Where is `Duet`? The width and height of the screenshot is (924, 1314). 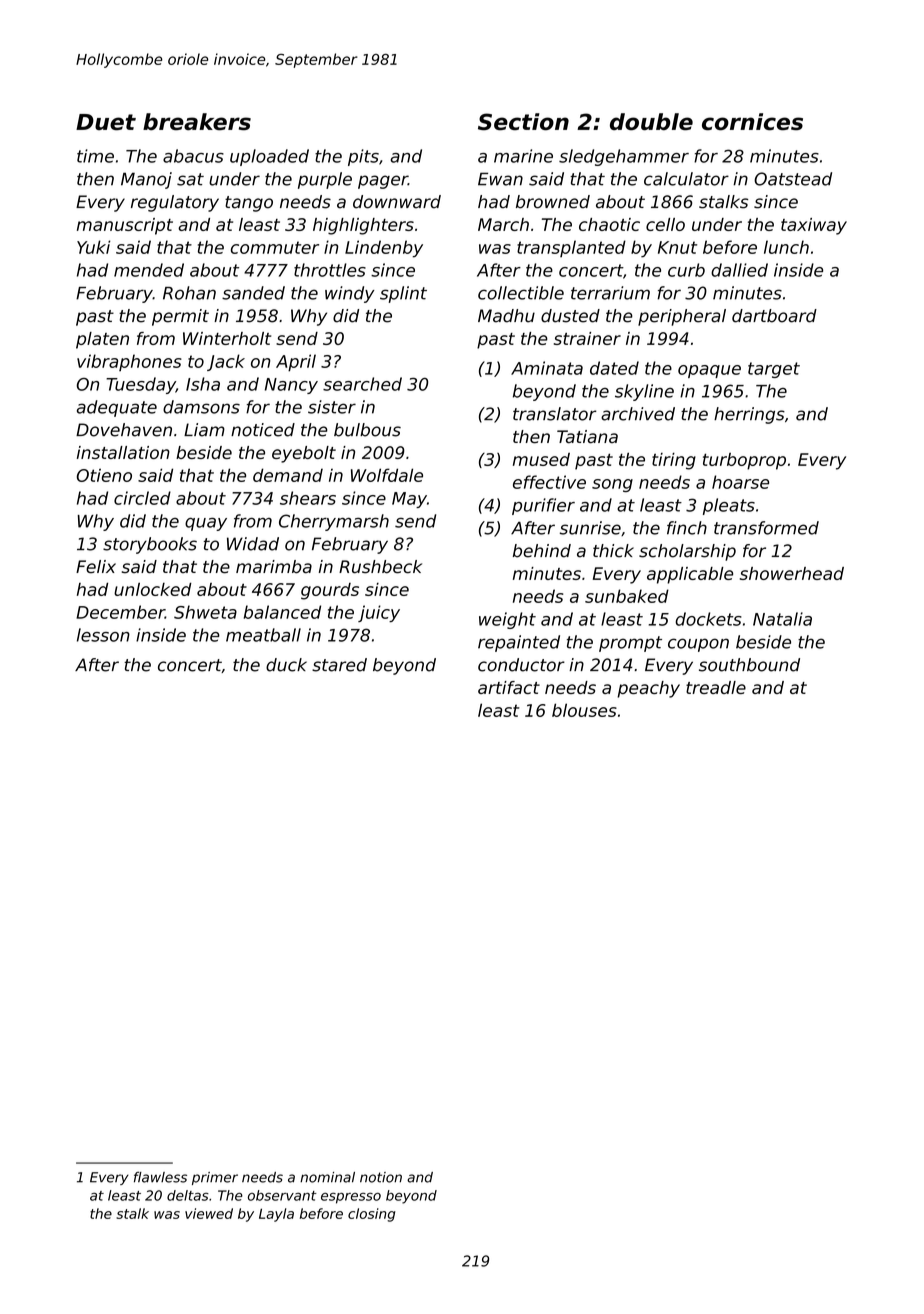
Duet is located at coordinates (106, 122).
